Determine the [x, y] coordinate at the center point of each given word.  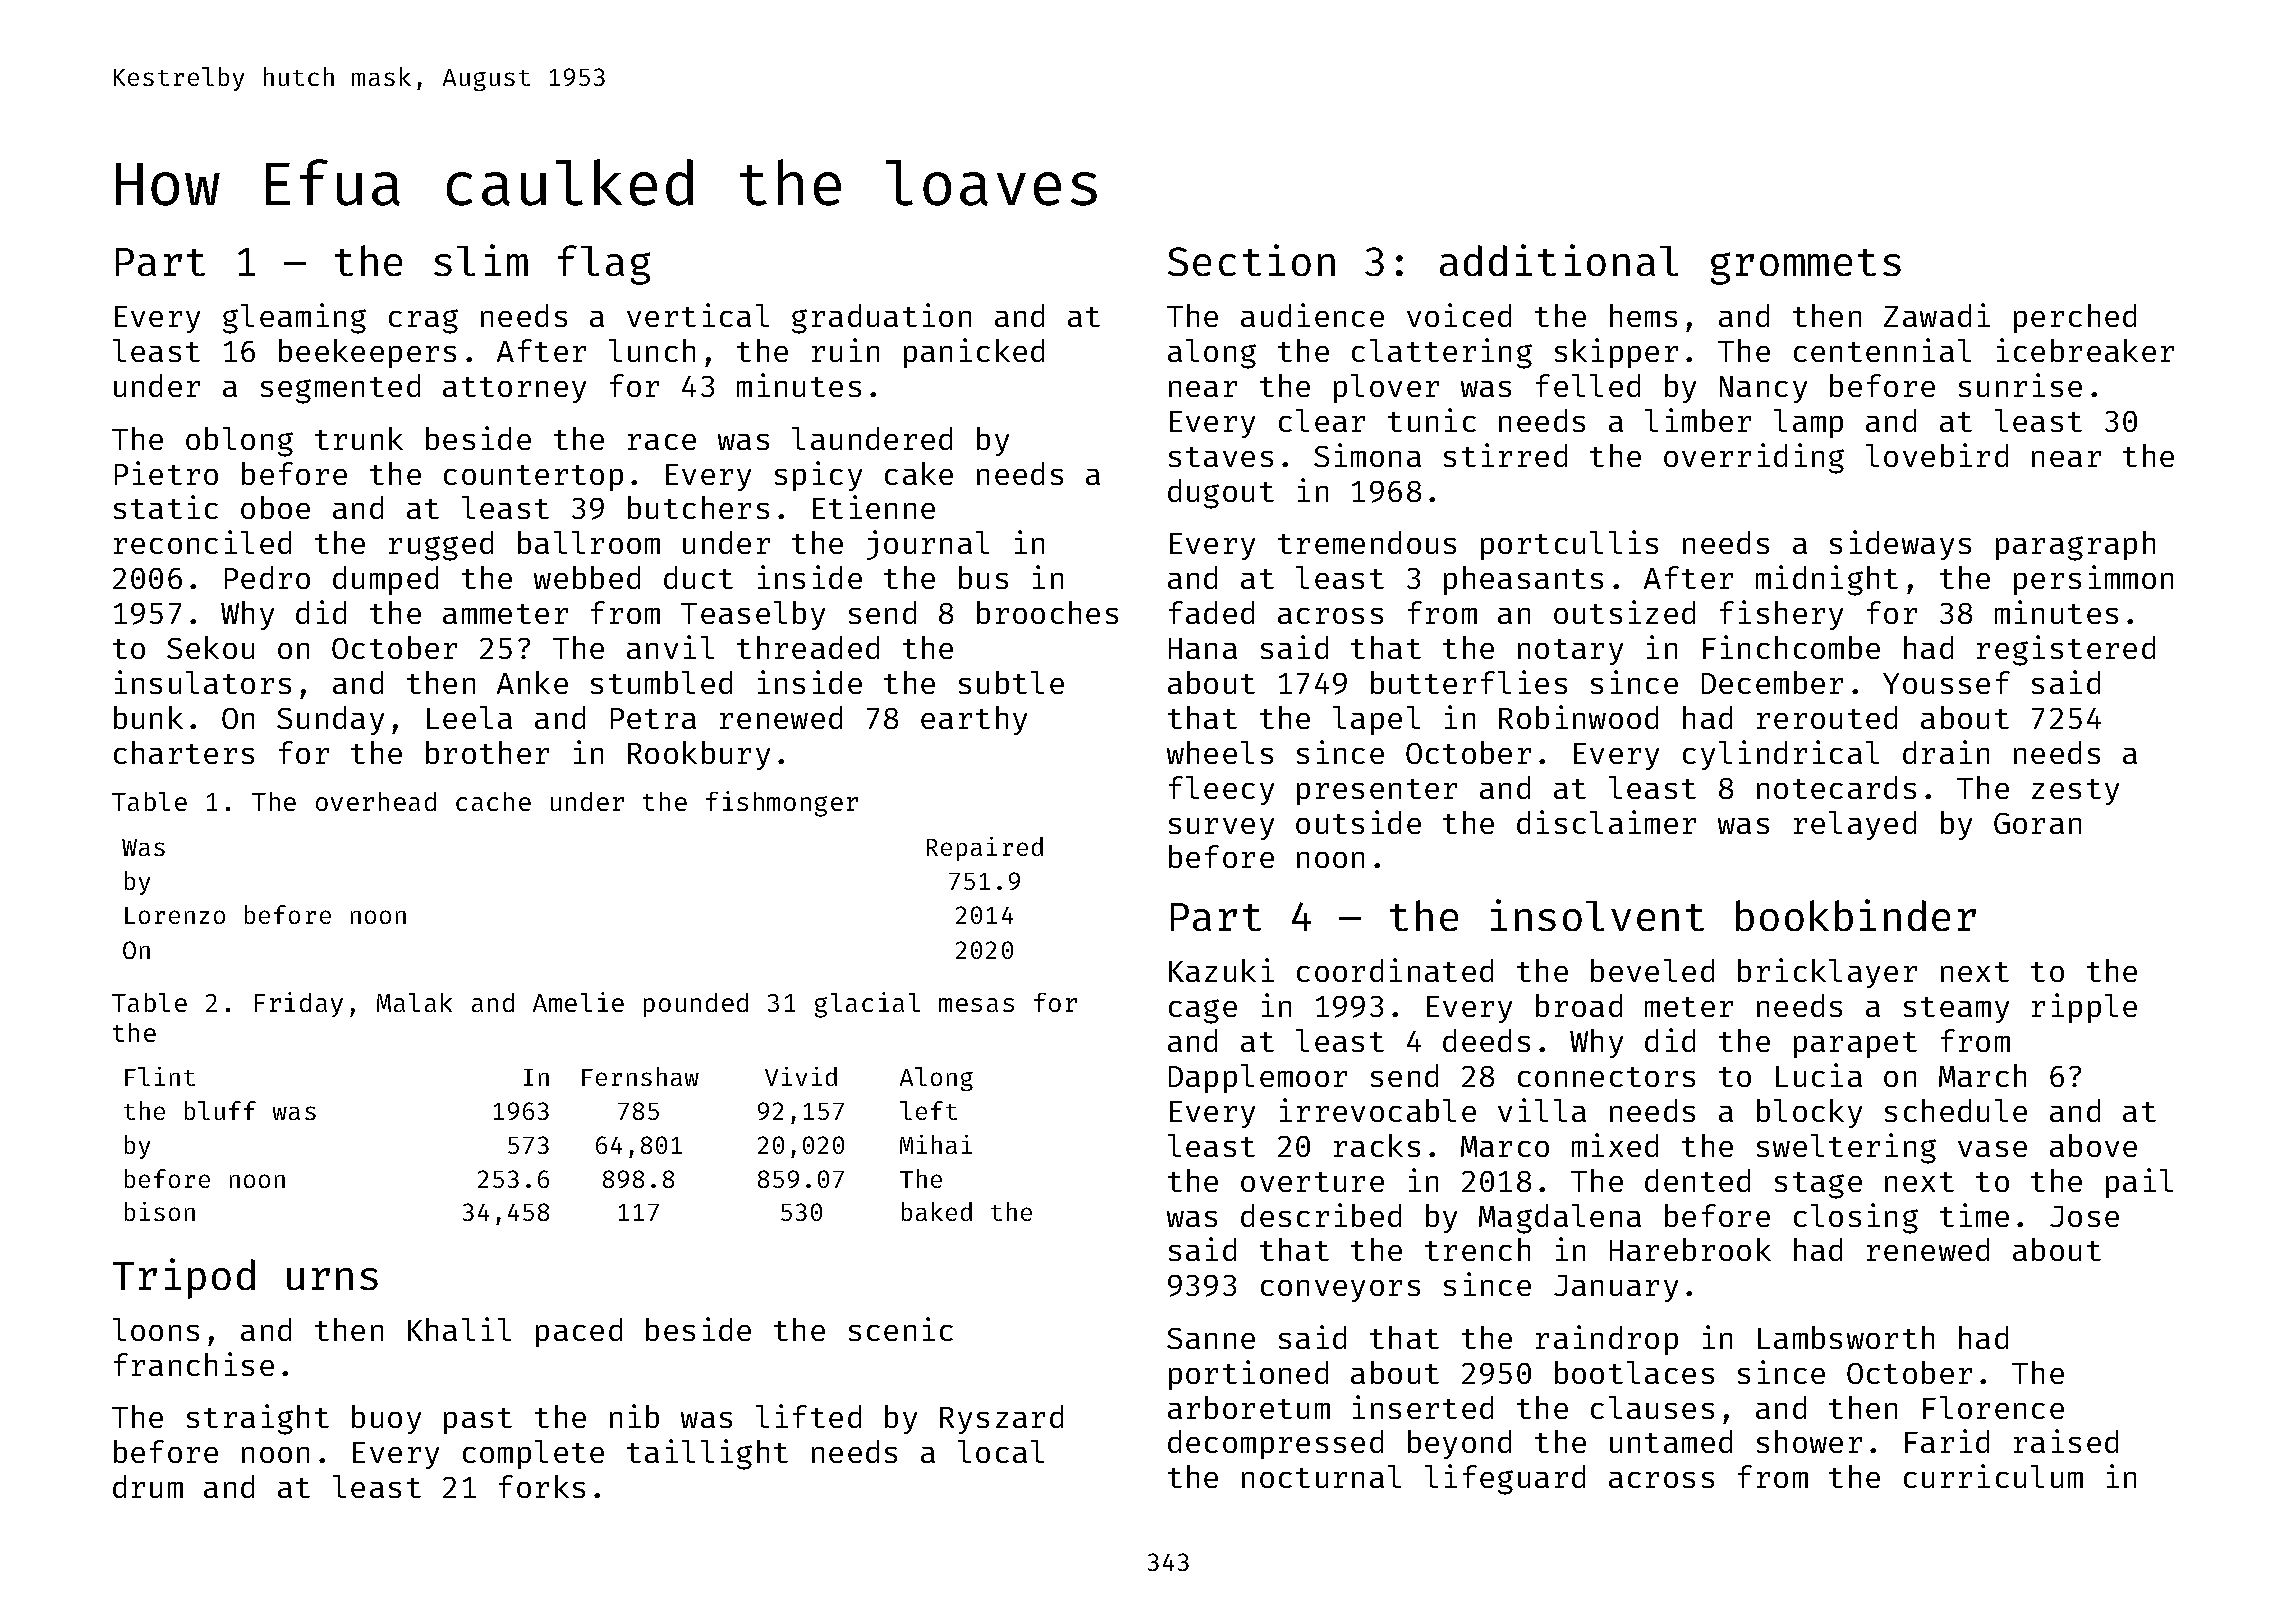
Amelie [578, 1002]
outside [1358, 822]
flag [604, 265]
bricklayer [1827, 973]
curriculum [1993, 1476]
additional [1559, 260]
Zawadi [1937, 315]
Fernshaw [640, 1076]
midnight [1827, 580]
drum [148, 1486]
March [1982, 1075]
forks [542, 1486]
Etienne [874, 507]
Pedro [267, 577]
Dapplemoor [1258, 1078]
